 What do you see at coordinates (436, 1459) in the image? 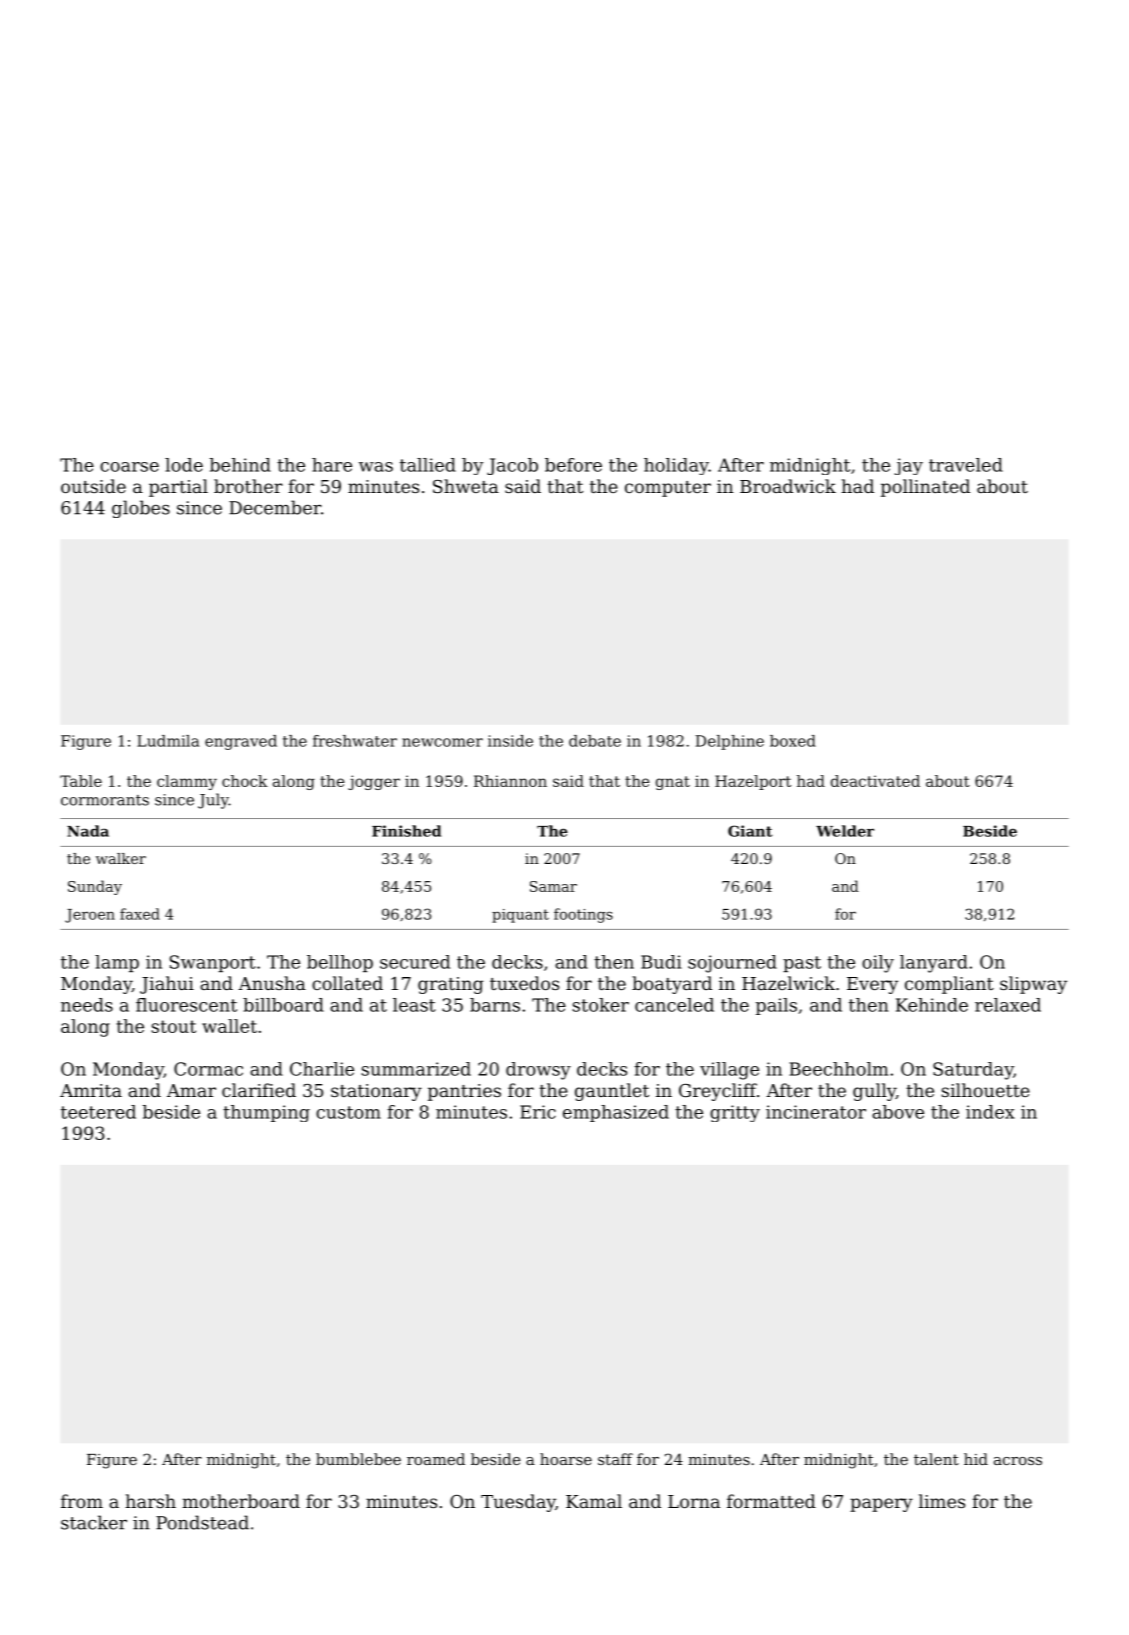
I see `roamed` at bounding box center [436, 1459].
